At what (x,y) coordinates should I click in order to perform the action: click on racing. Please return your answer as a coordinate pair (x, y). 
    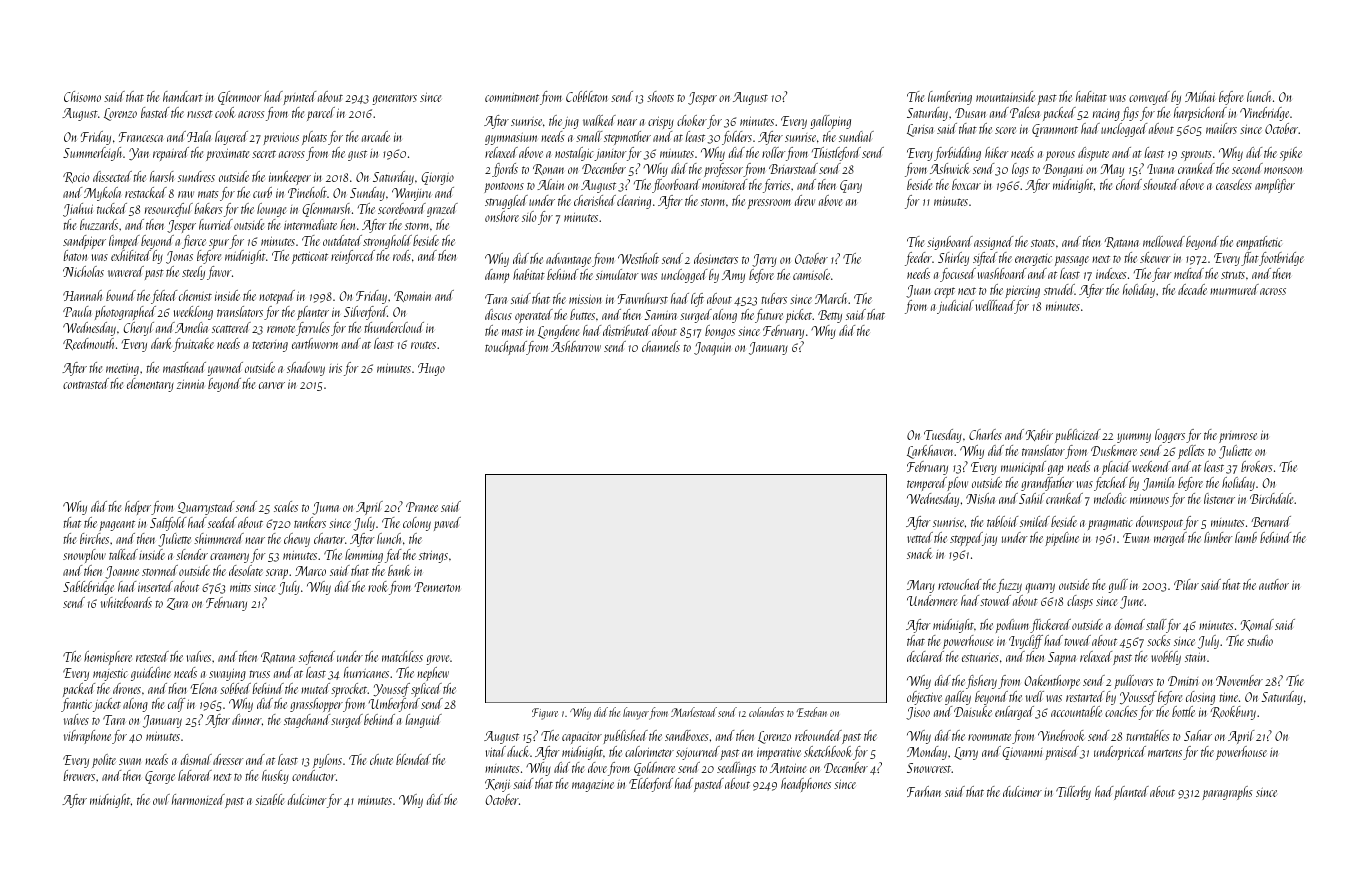
    Looking at the image, I should click on (1106, 115).
